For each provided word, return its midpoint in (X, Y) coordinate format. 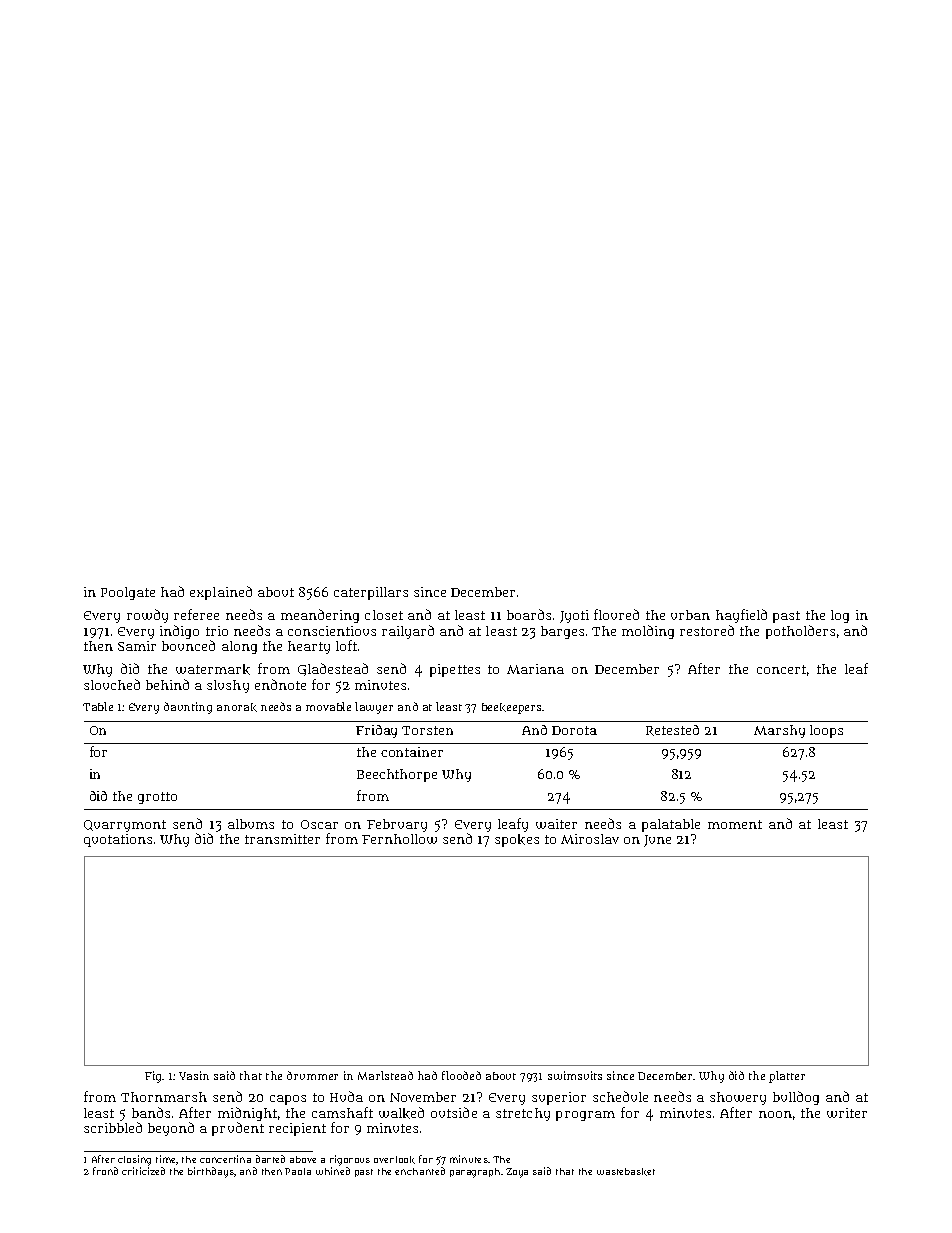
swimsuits (575, 1075)
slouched (112, 684)
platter (787, 1077)
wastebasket (626, 1172)
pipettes (455, 670)
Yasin (194, 1075)
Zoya (517, 1173)
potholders (800, 632)
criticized (143, 1171)
